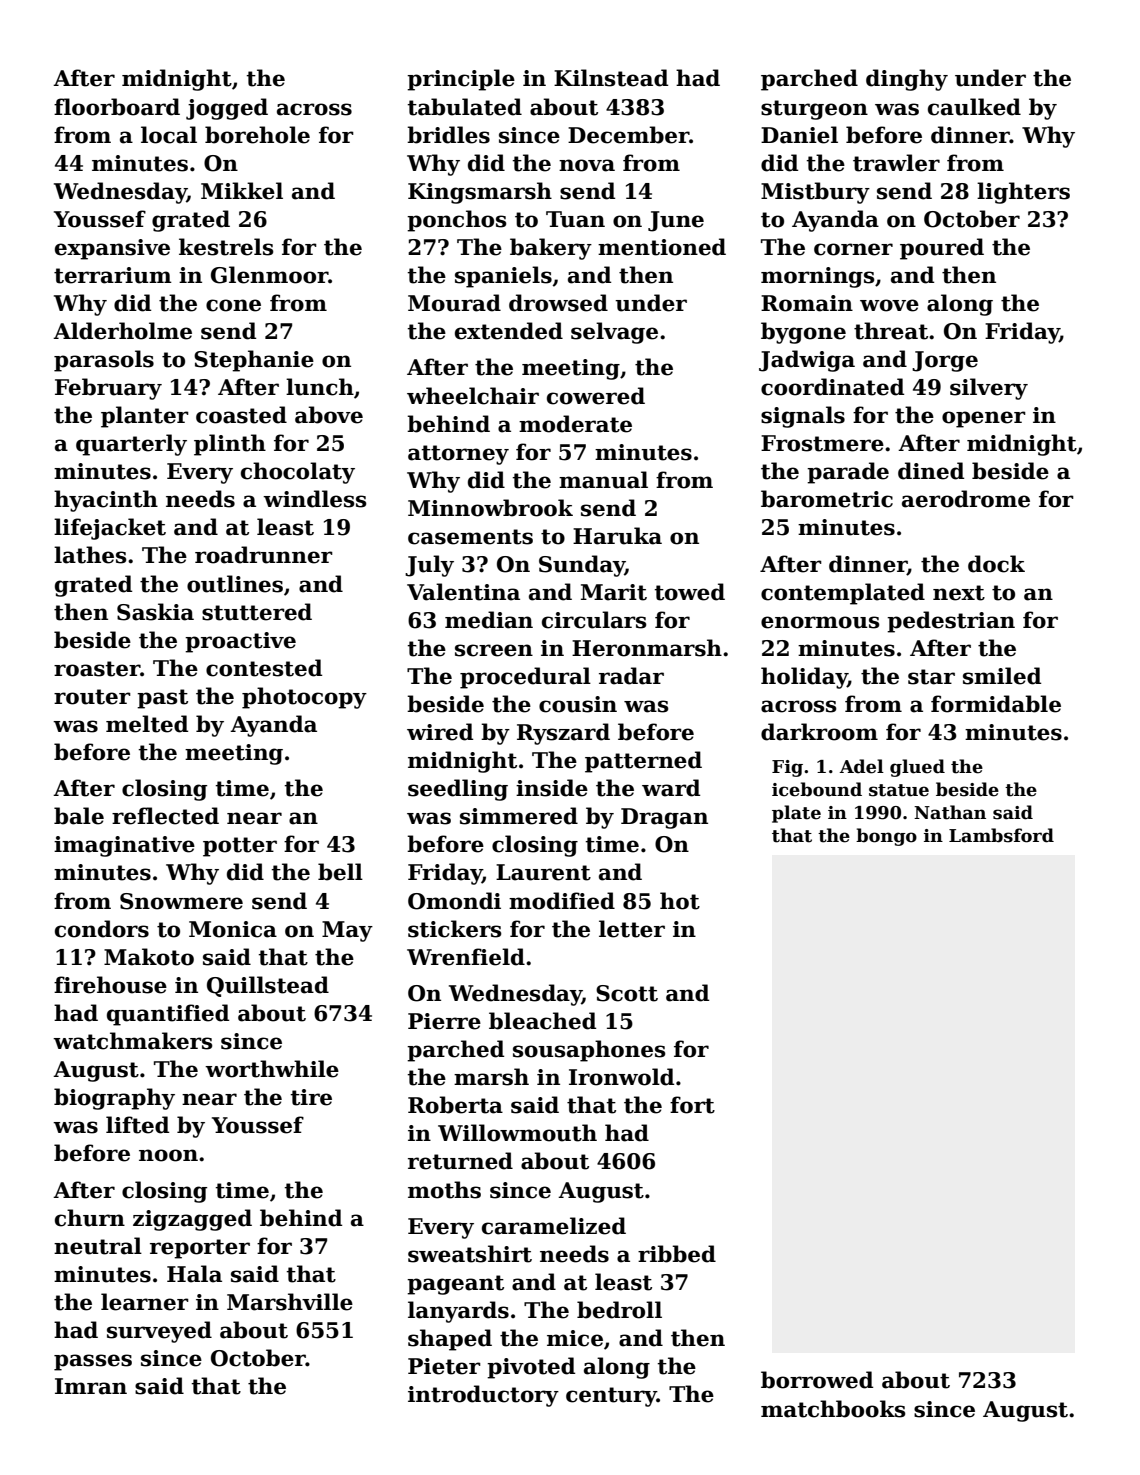  I want to click on ward, so click(671, 788).
